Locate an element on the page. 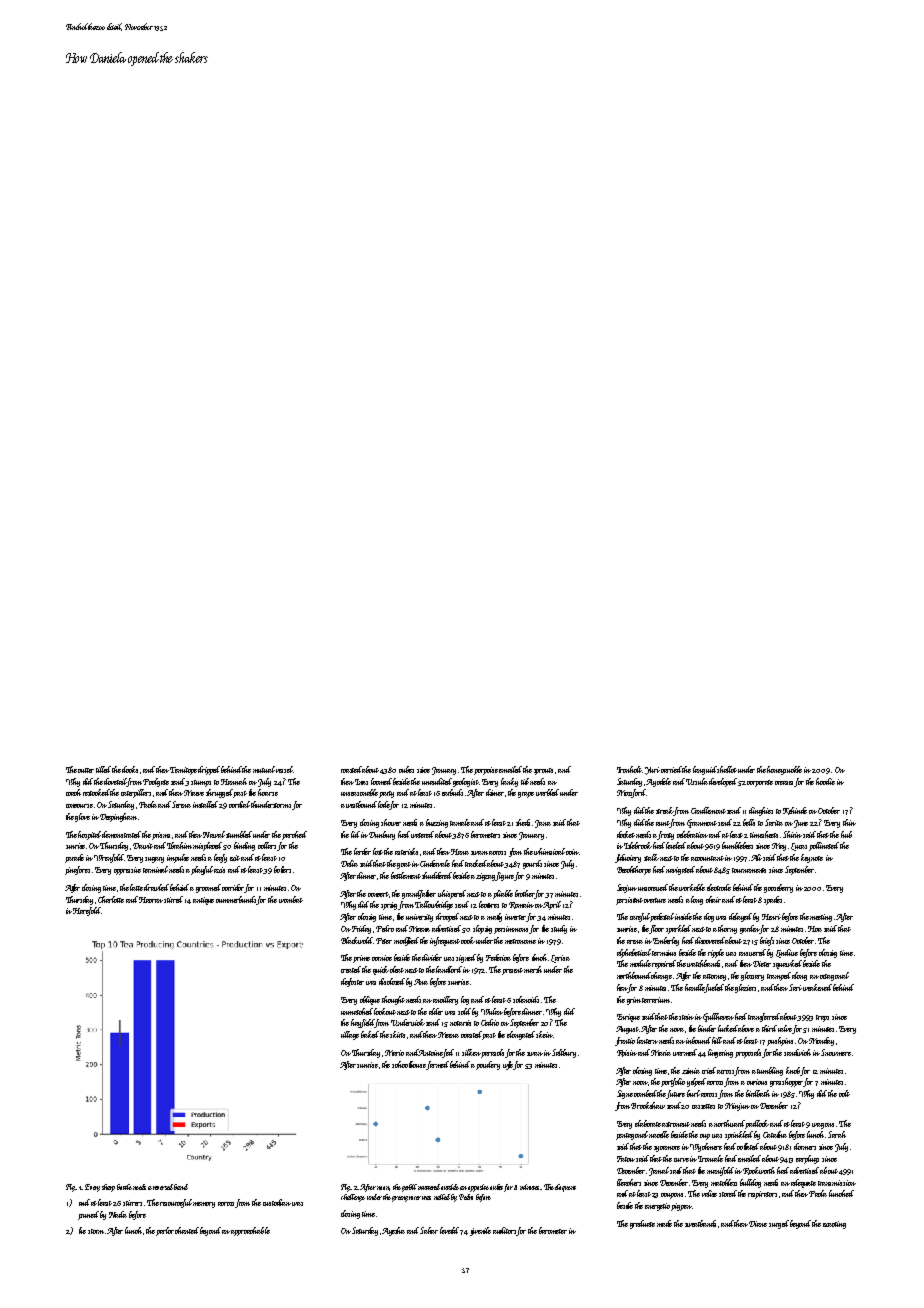  delayed is located at coordinates (740, 917).
